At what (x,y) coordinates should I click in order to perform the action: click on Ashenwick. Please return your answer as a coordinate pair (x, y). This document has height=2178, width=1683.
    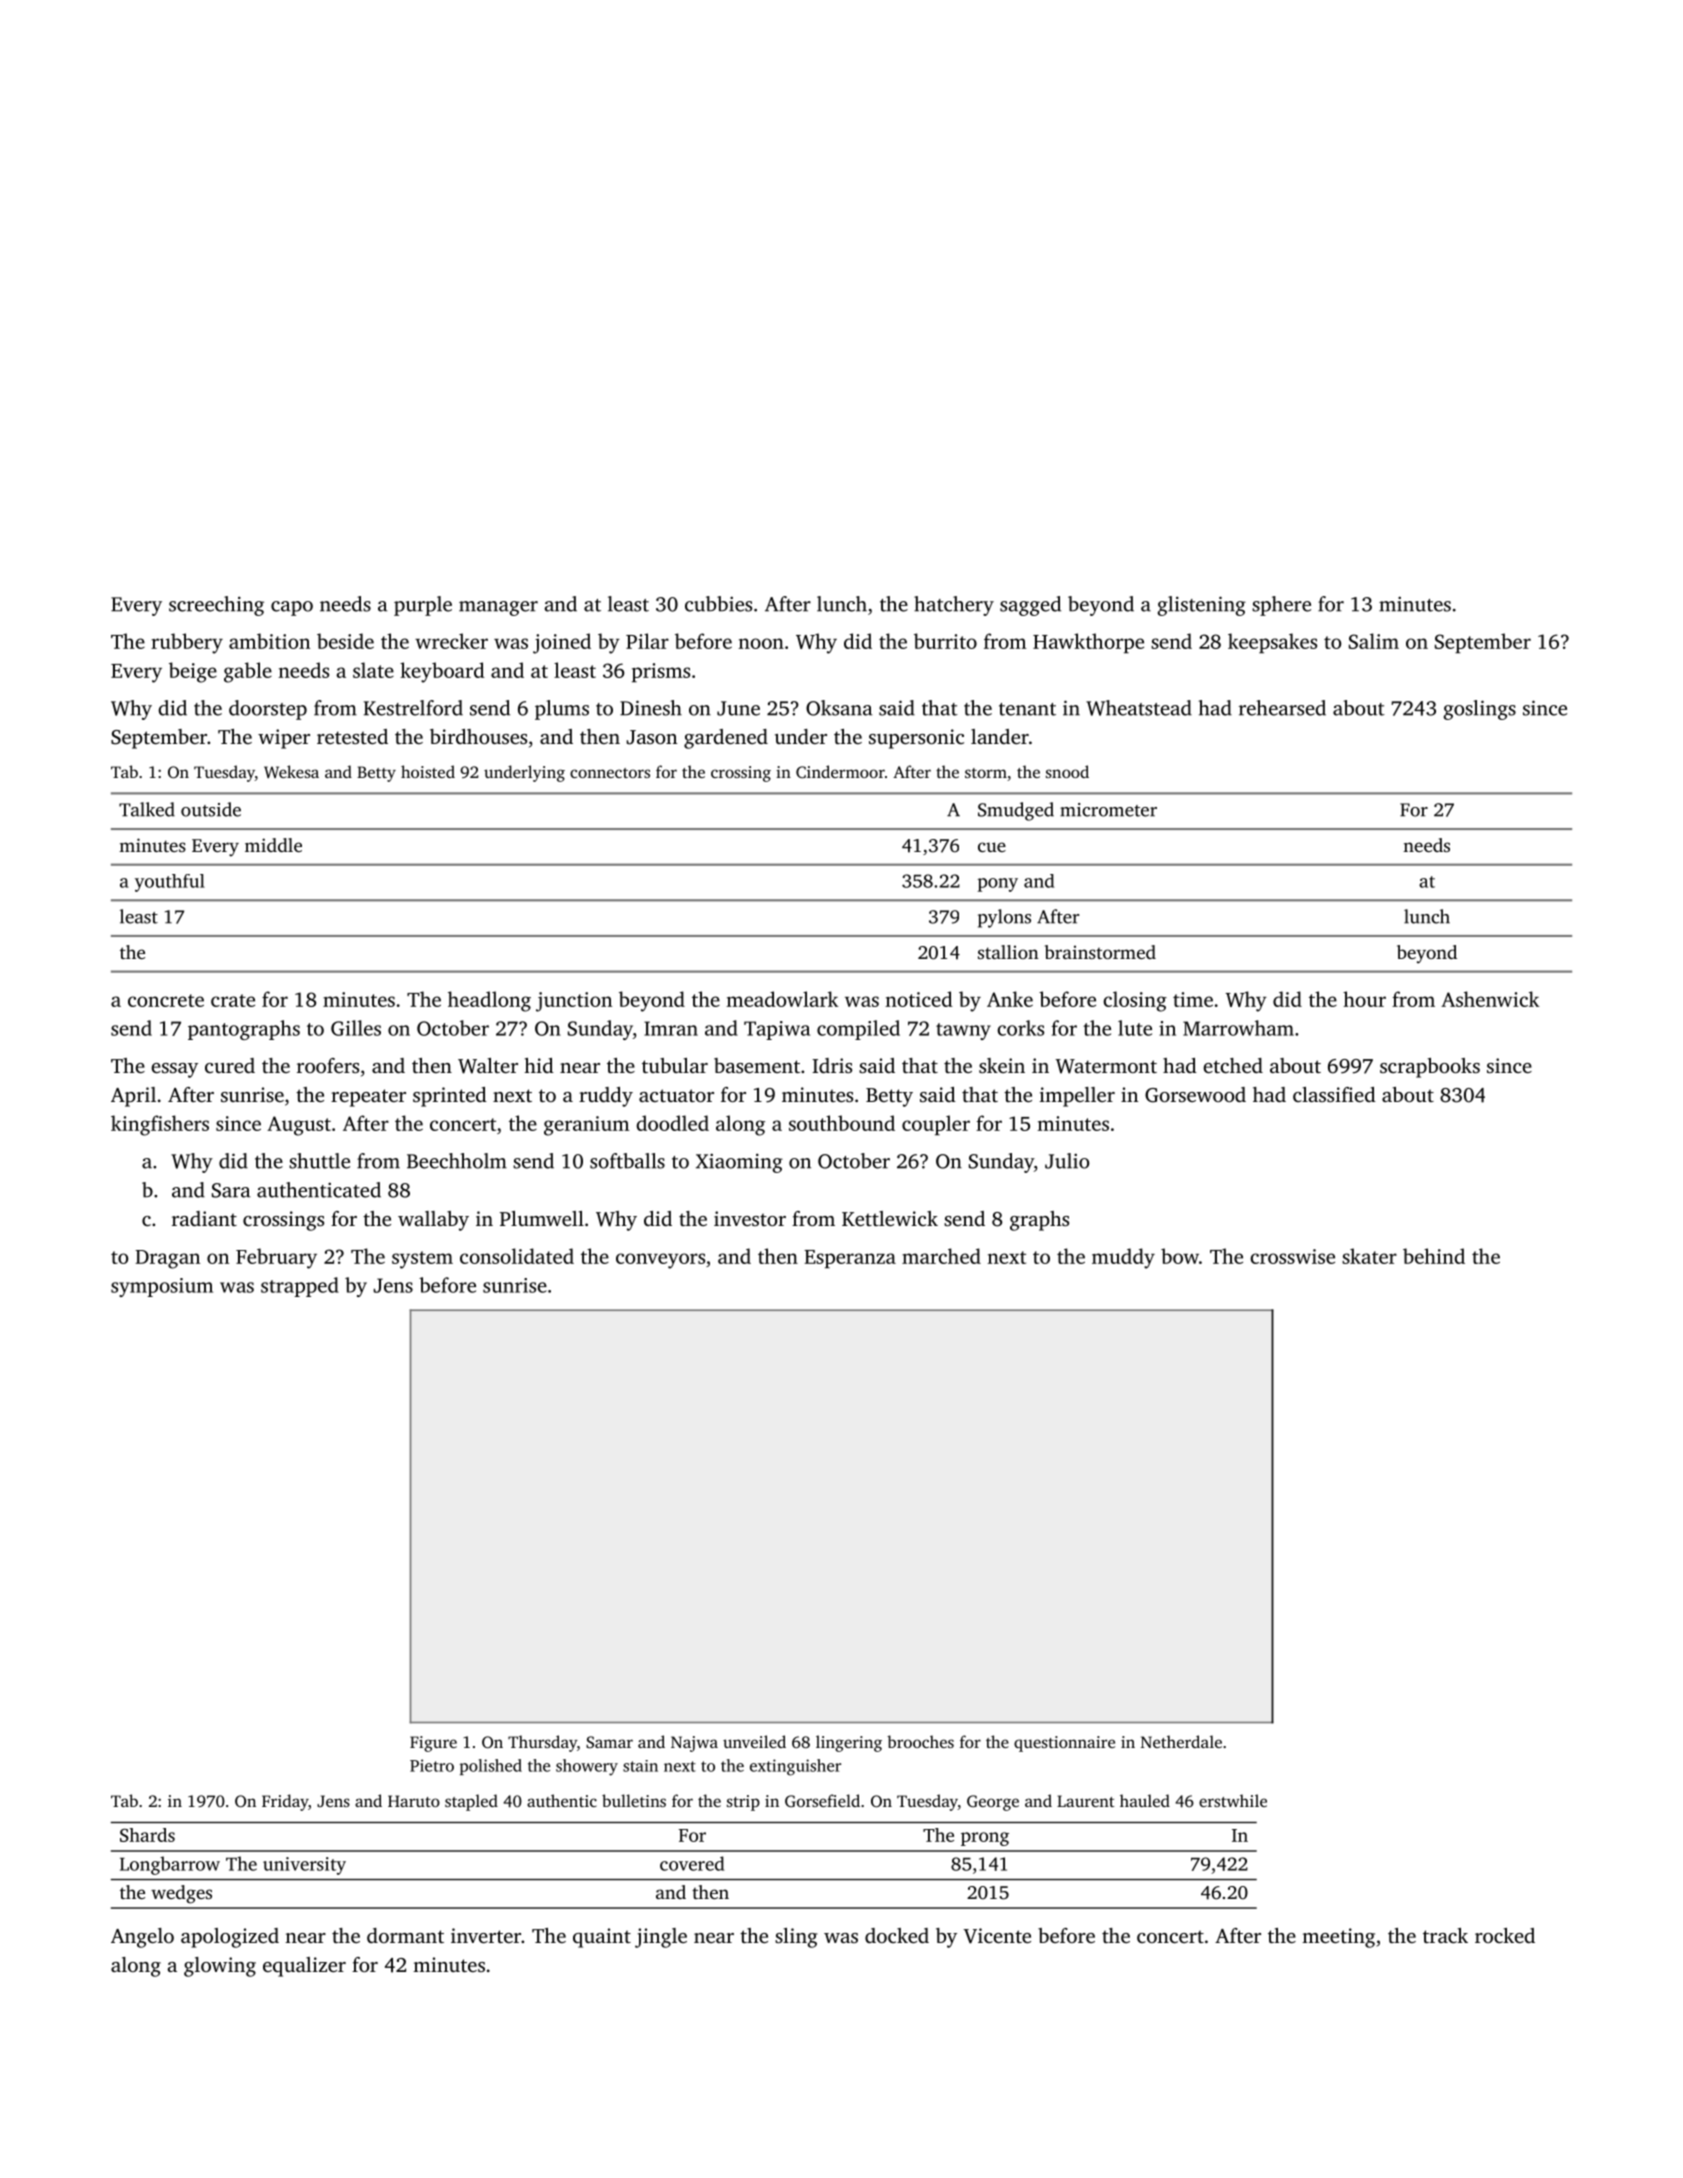
    Looking at the image, I should click on (1490, 999).
